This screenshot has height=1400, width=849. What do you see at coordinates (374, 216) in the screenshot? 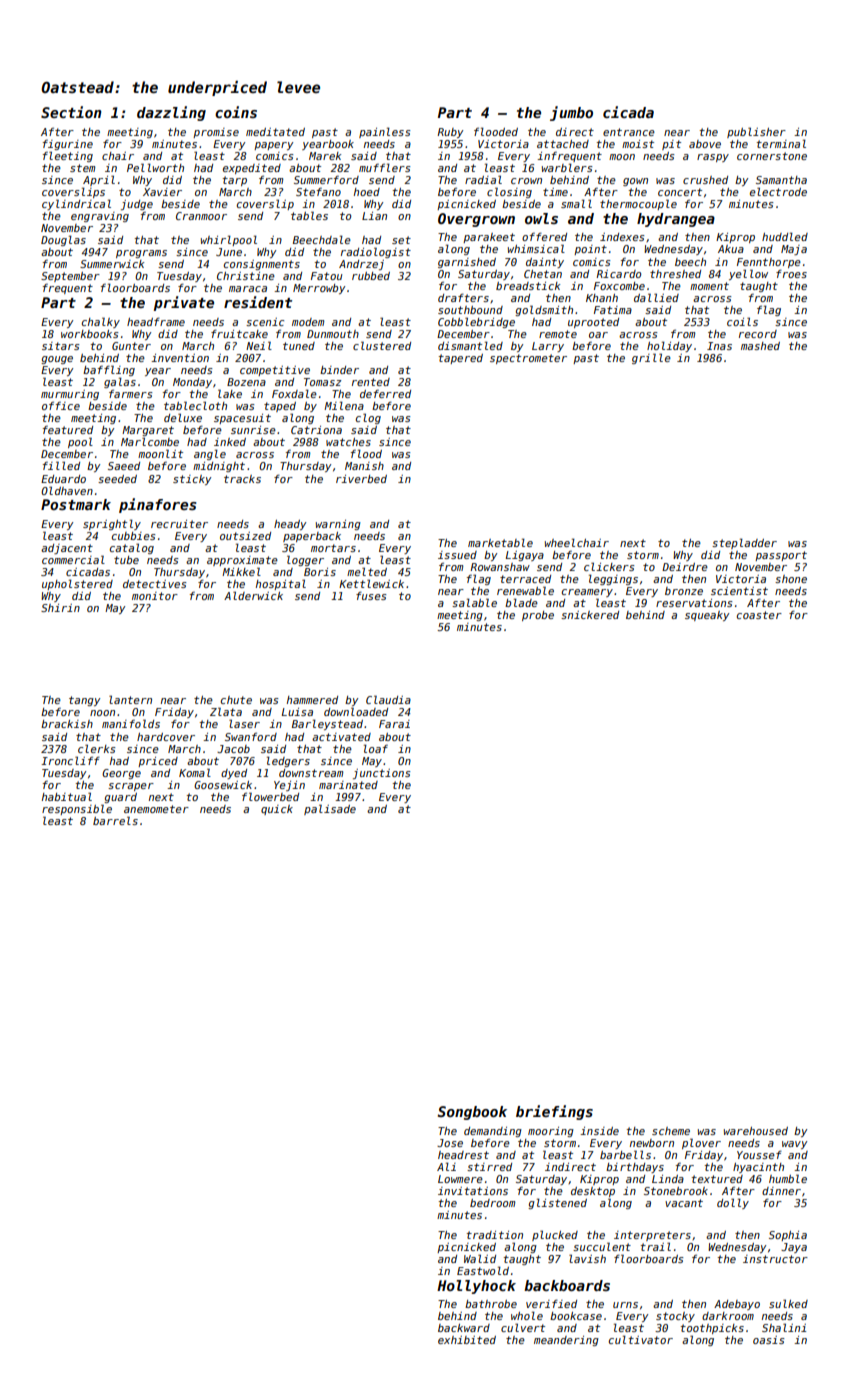
I see `Lian` at bounding box center [374, 216].
